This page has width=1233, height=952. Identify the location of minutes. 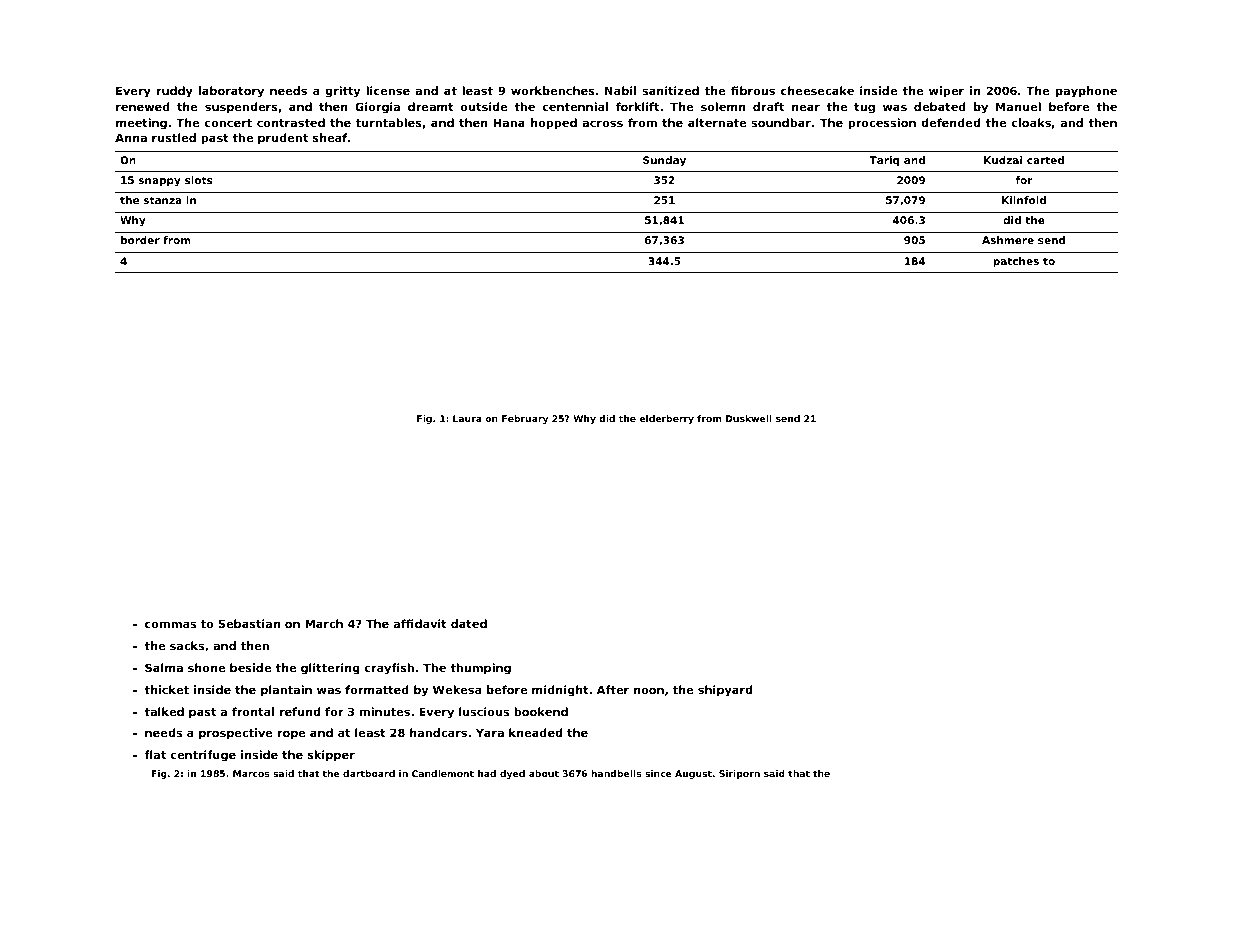
(385, 711).
